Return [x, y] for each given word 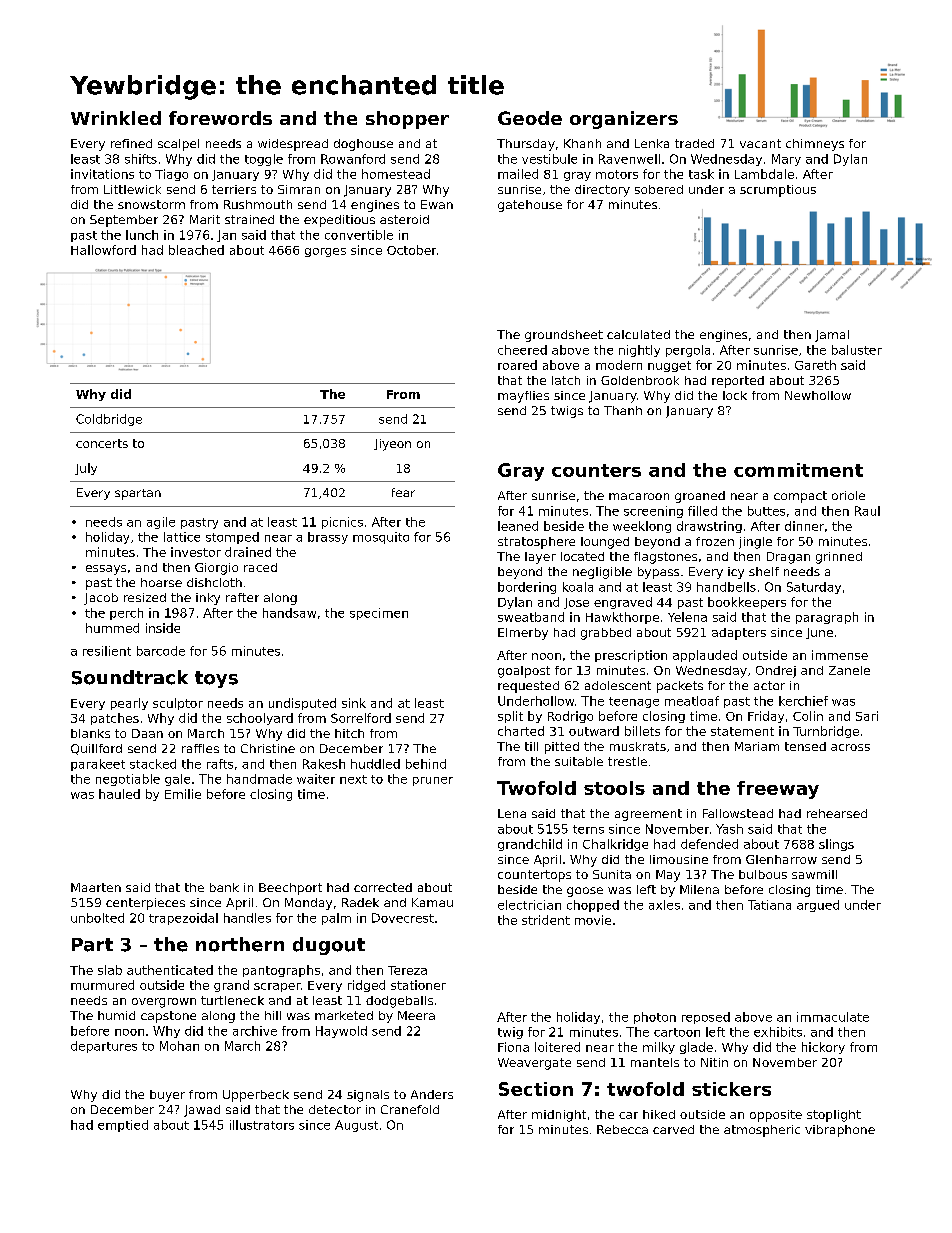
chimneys [815, 145]
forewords [220, 118]
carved [673, 1129]
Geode [530, 118]
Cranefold [410, 1109]
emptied [123, 1126]
